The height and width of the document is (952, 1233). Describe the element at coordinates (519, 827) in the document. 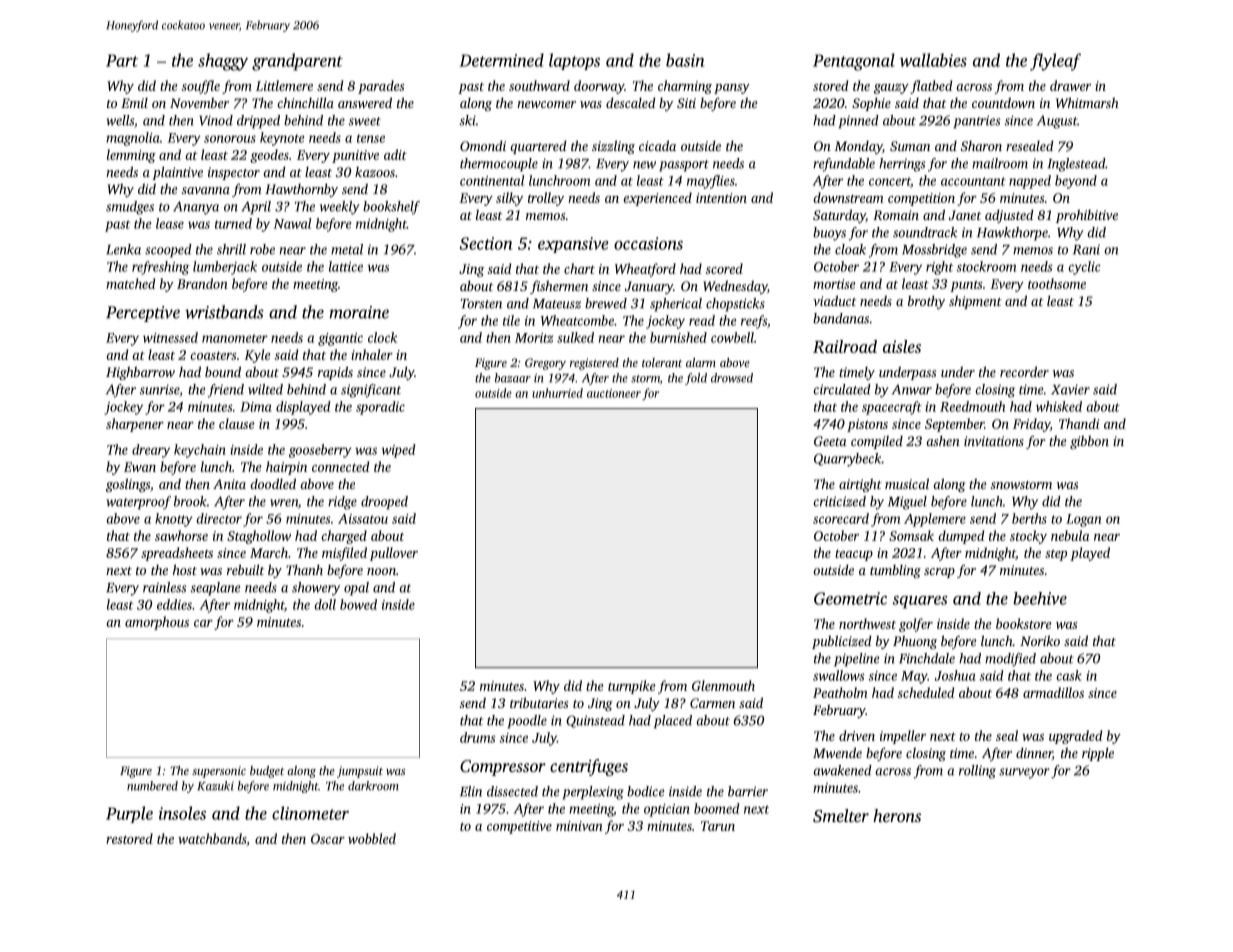

I see `competitive` at that location.
